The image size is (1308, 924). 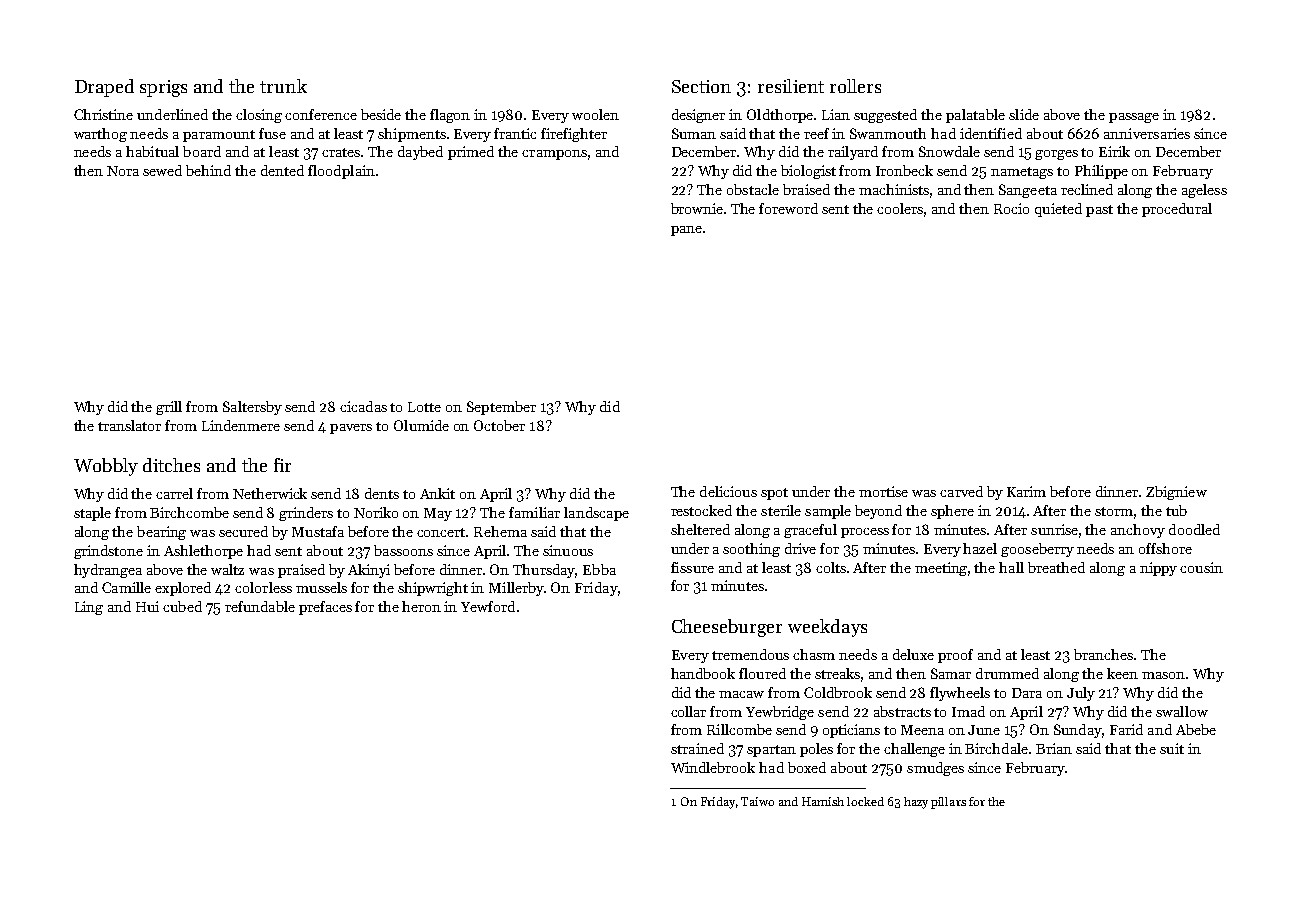 What do you see at coordinates (688, 711) in the image?
I see `collar` at bounding box center [688, 711].
